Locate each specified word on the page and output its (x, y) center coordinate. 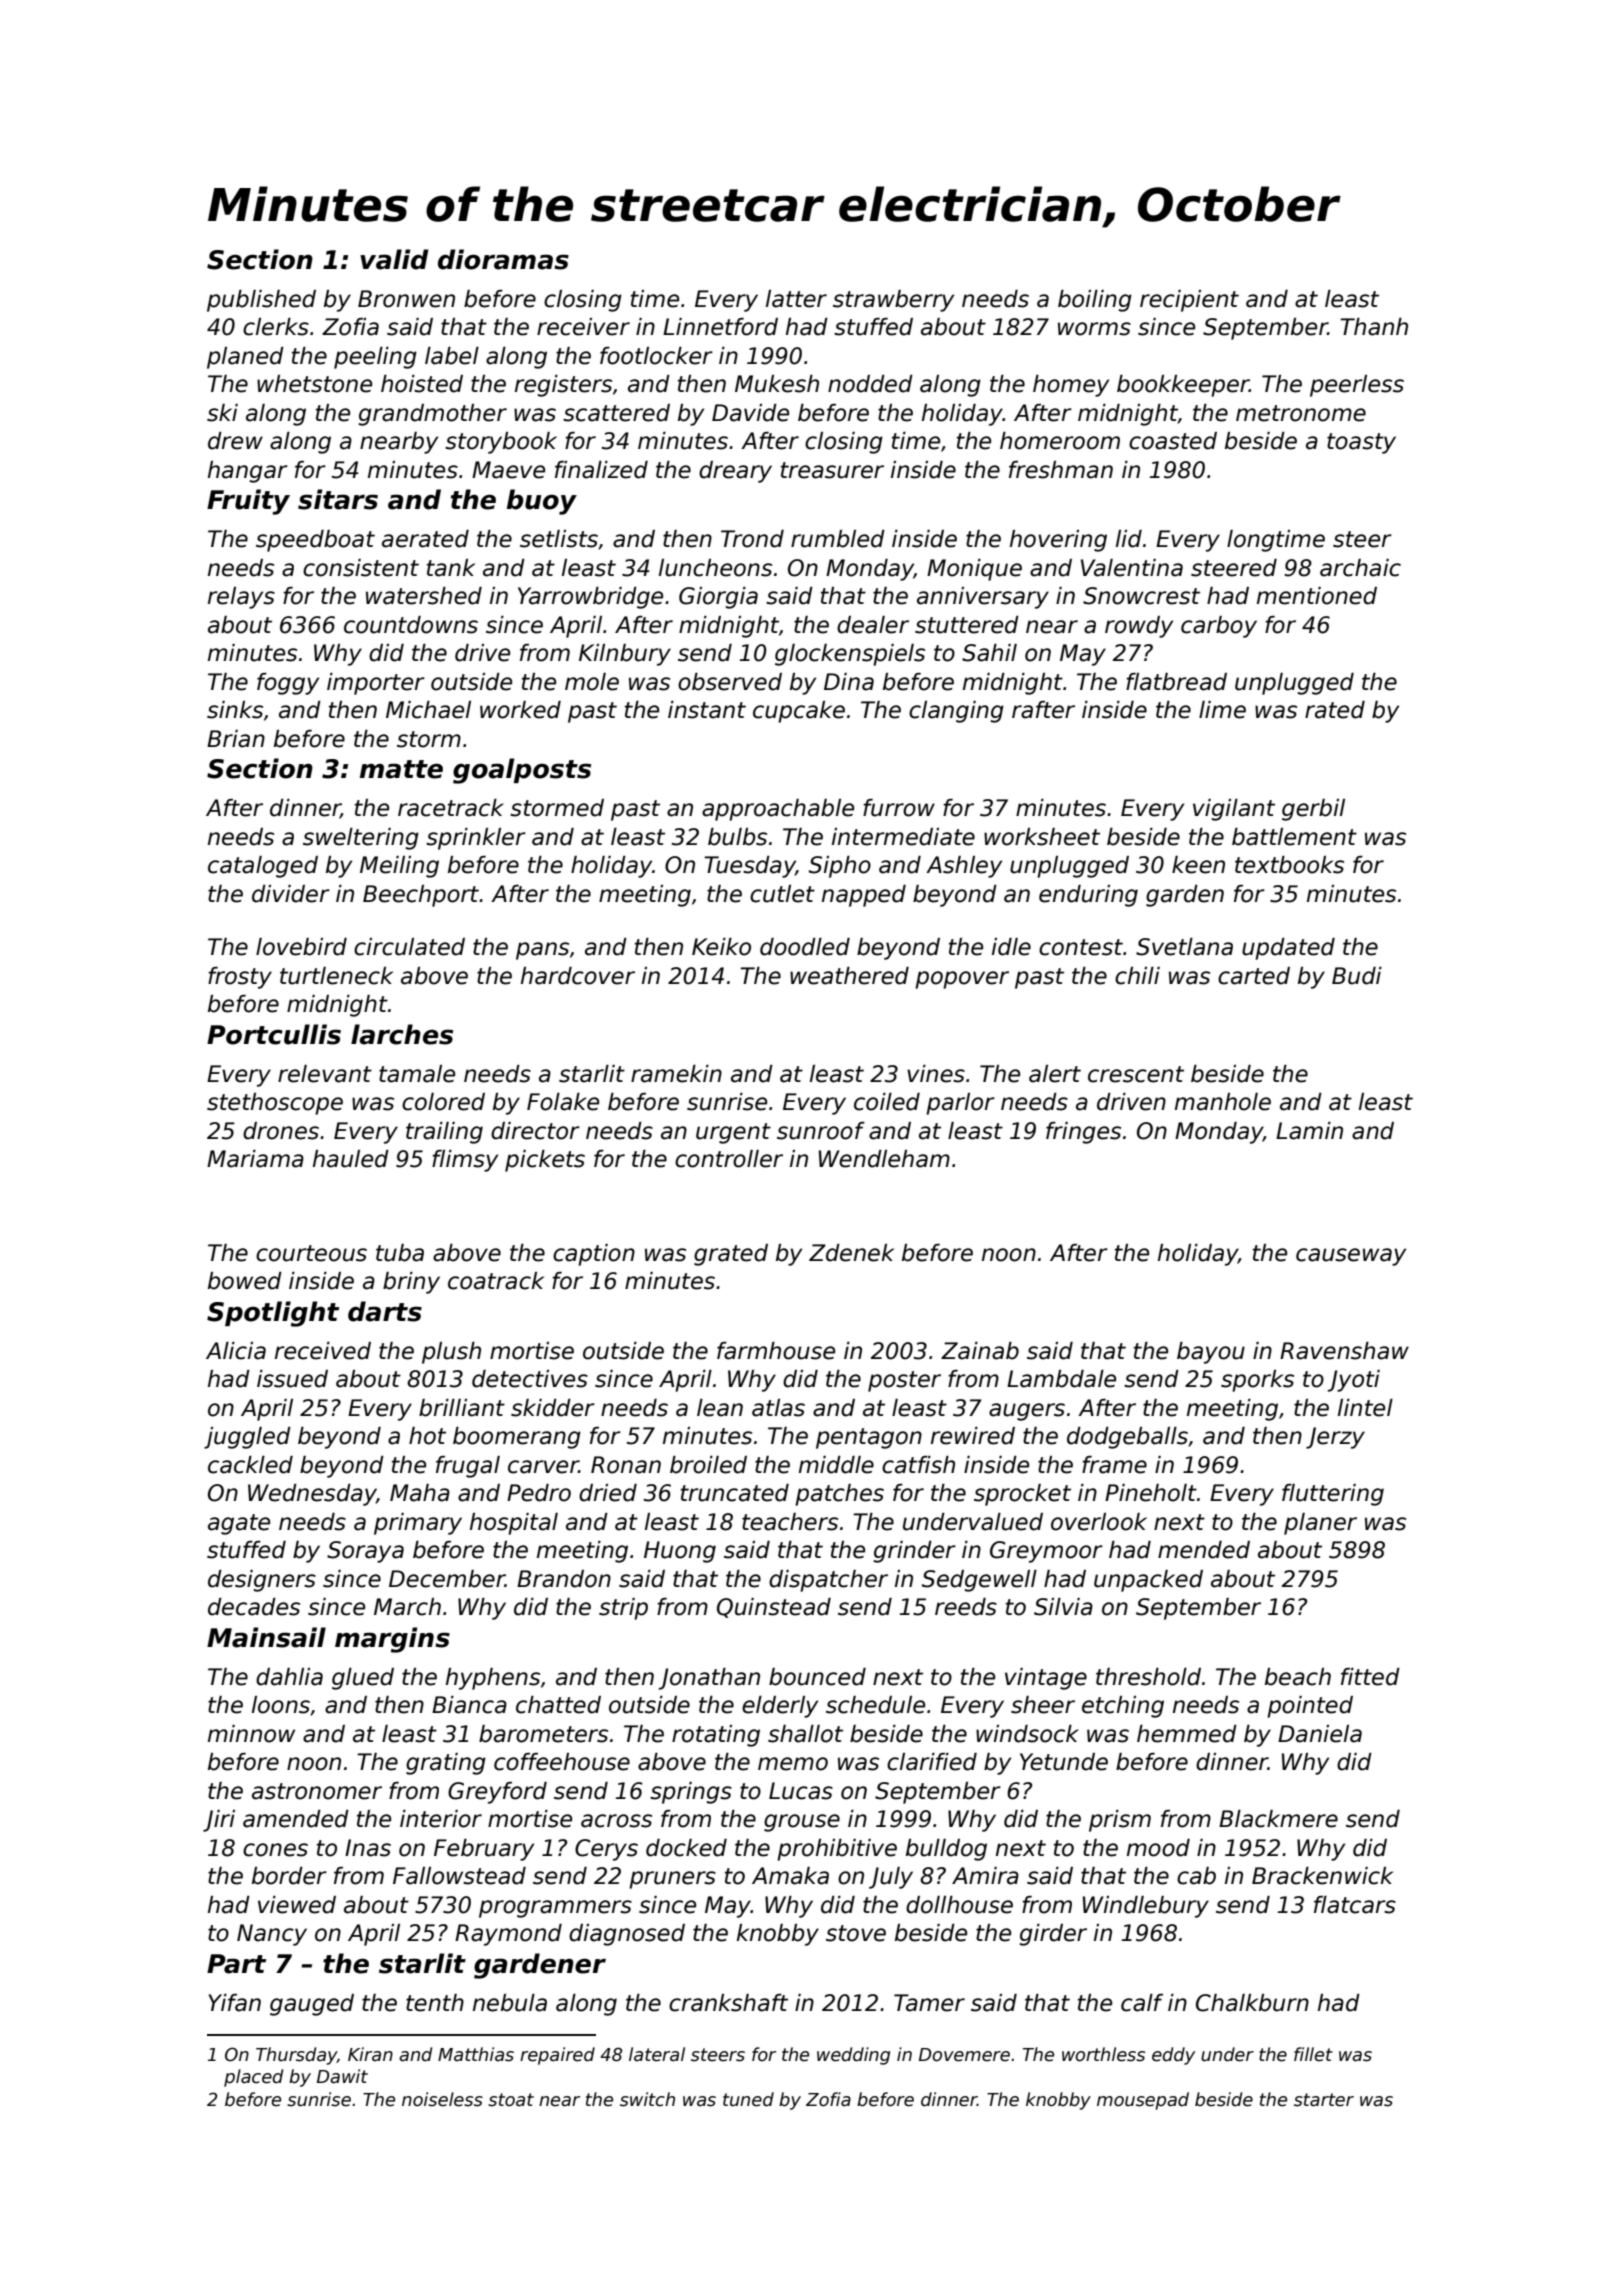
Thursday (296, 2056)
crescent (1136, 1074)
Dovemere (964, 2055)
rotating (716, 1736)
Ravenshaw (1344, 1351)
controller (729, 1159)
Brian (236, 739)
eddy (1173, 2056)
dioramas (503, 259)
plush (451, 1353)
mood (1158, 1848)
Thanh (1374, 327)
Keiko (721, 947)
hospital (514, 1524)
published (261, 301)
